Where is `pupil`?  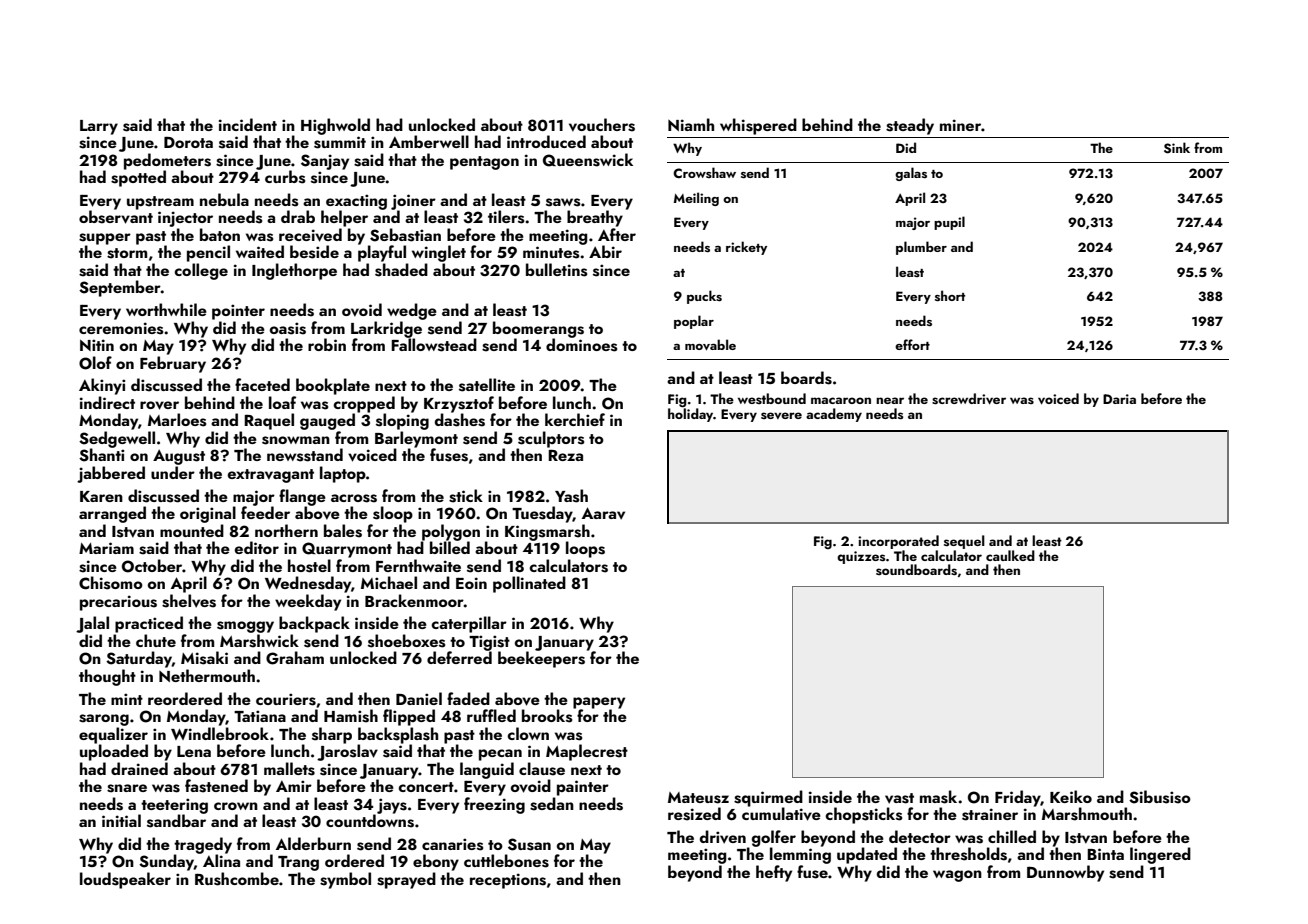
pupil is located at coordinates (949, 223).
